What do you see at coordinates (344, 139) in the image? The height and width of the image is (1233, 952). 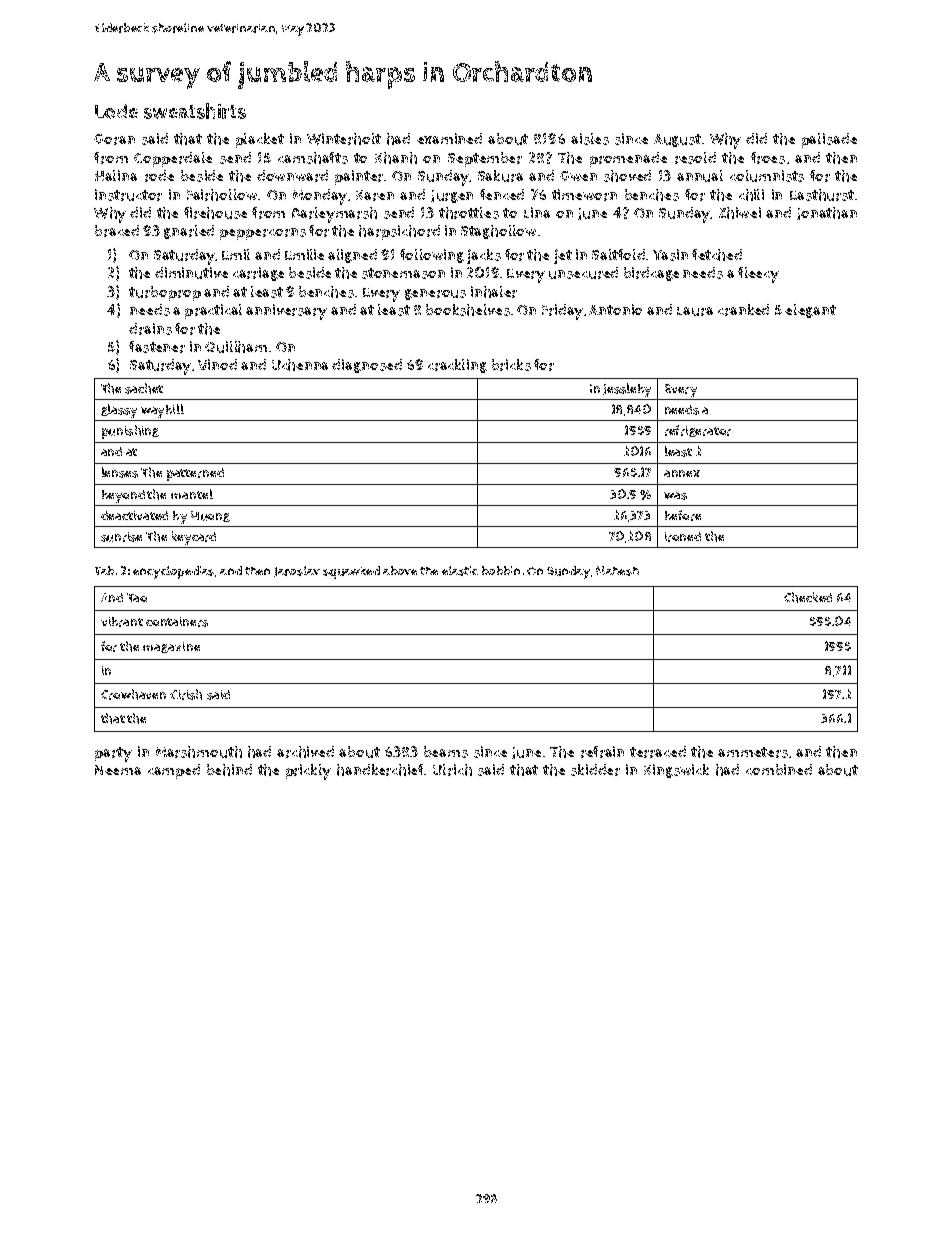 I see `Winterholt` at bounding box center [344, 139].
